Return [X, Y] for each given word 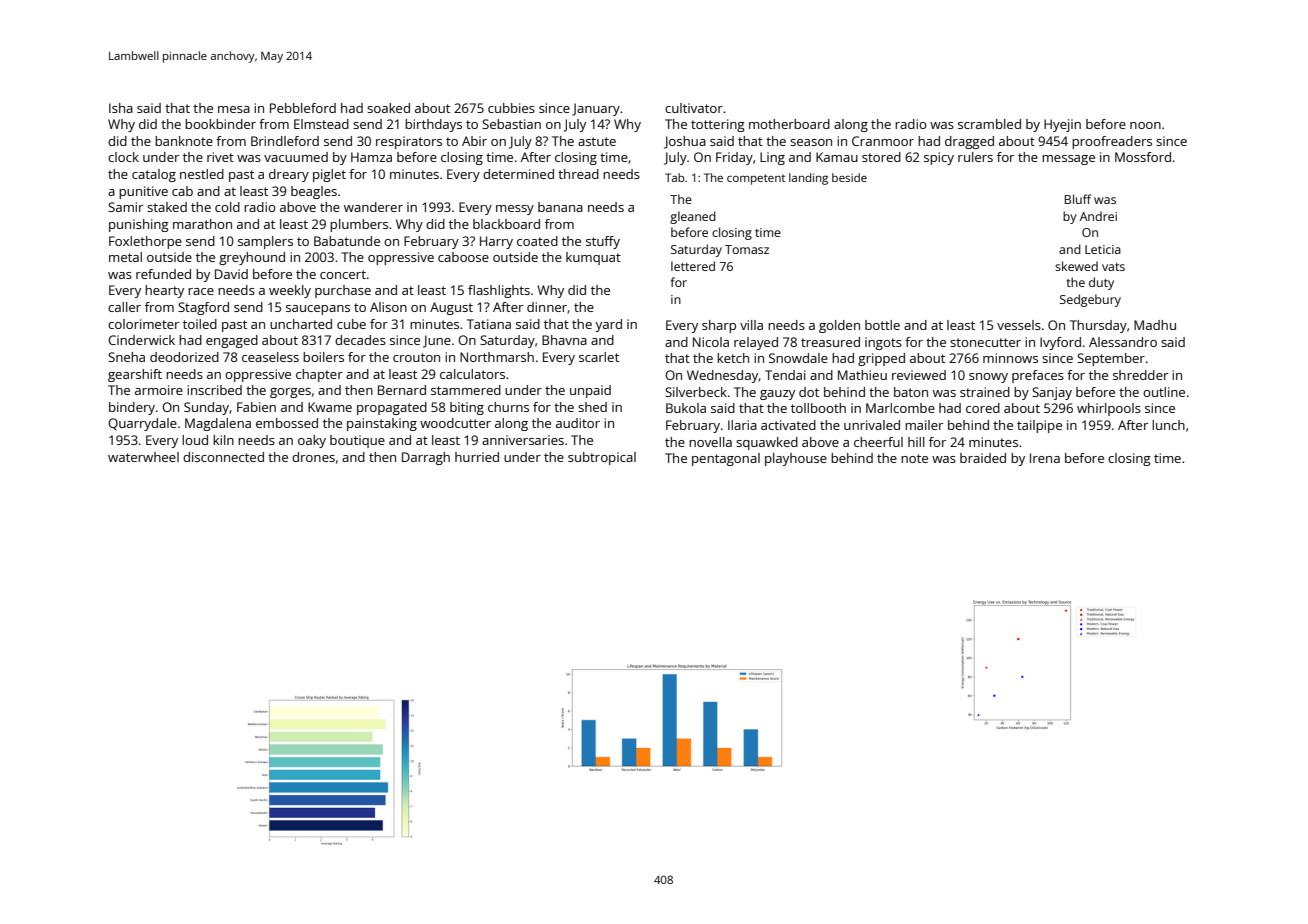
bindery [132, 408]
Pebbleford [303, 108]
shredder [1140, 375]
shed [592, 407]
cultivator [694, 108]
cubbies [511, 108]
